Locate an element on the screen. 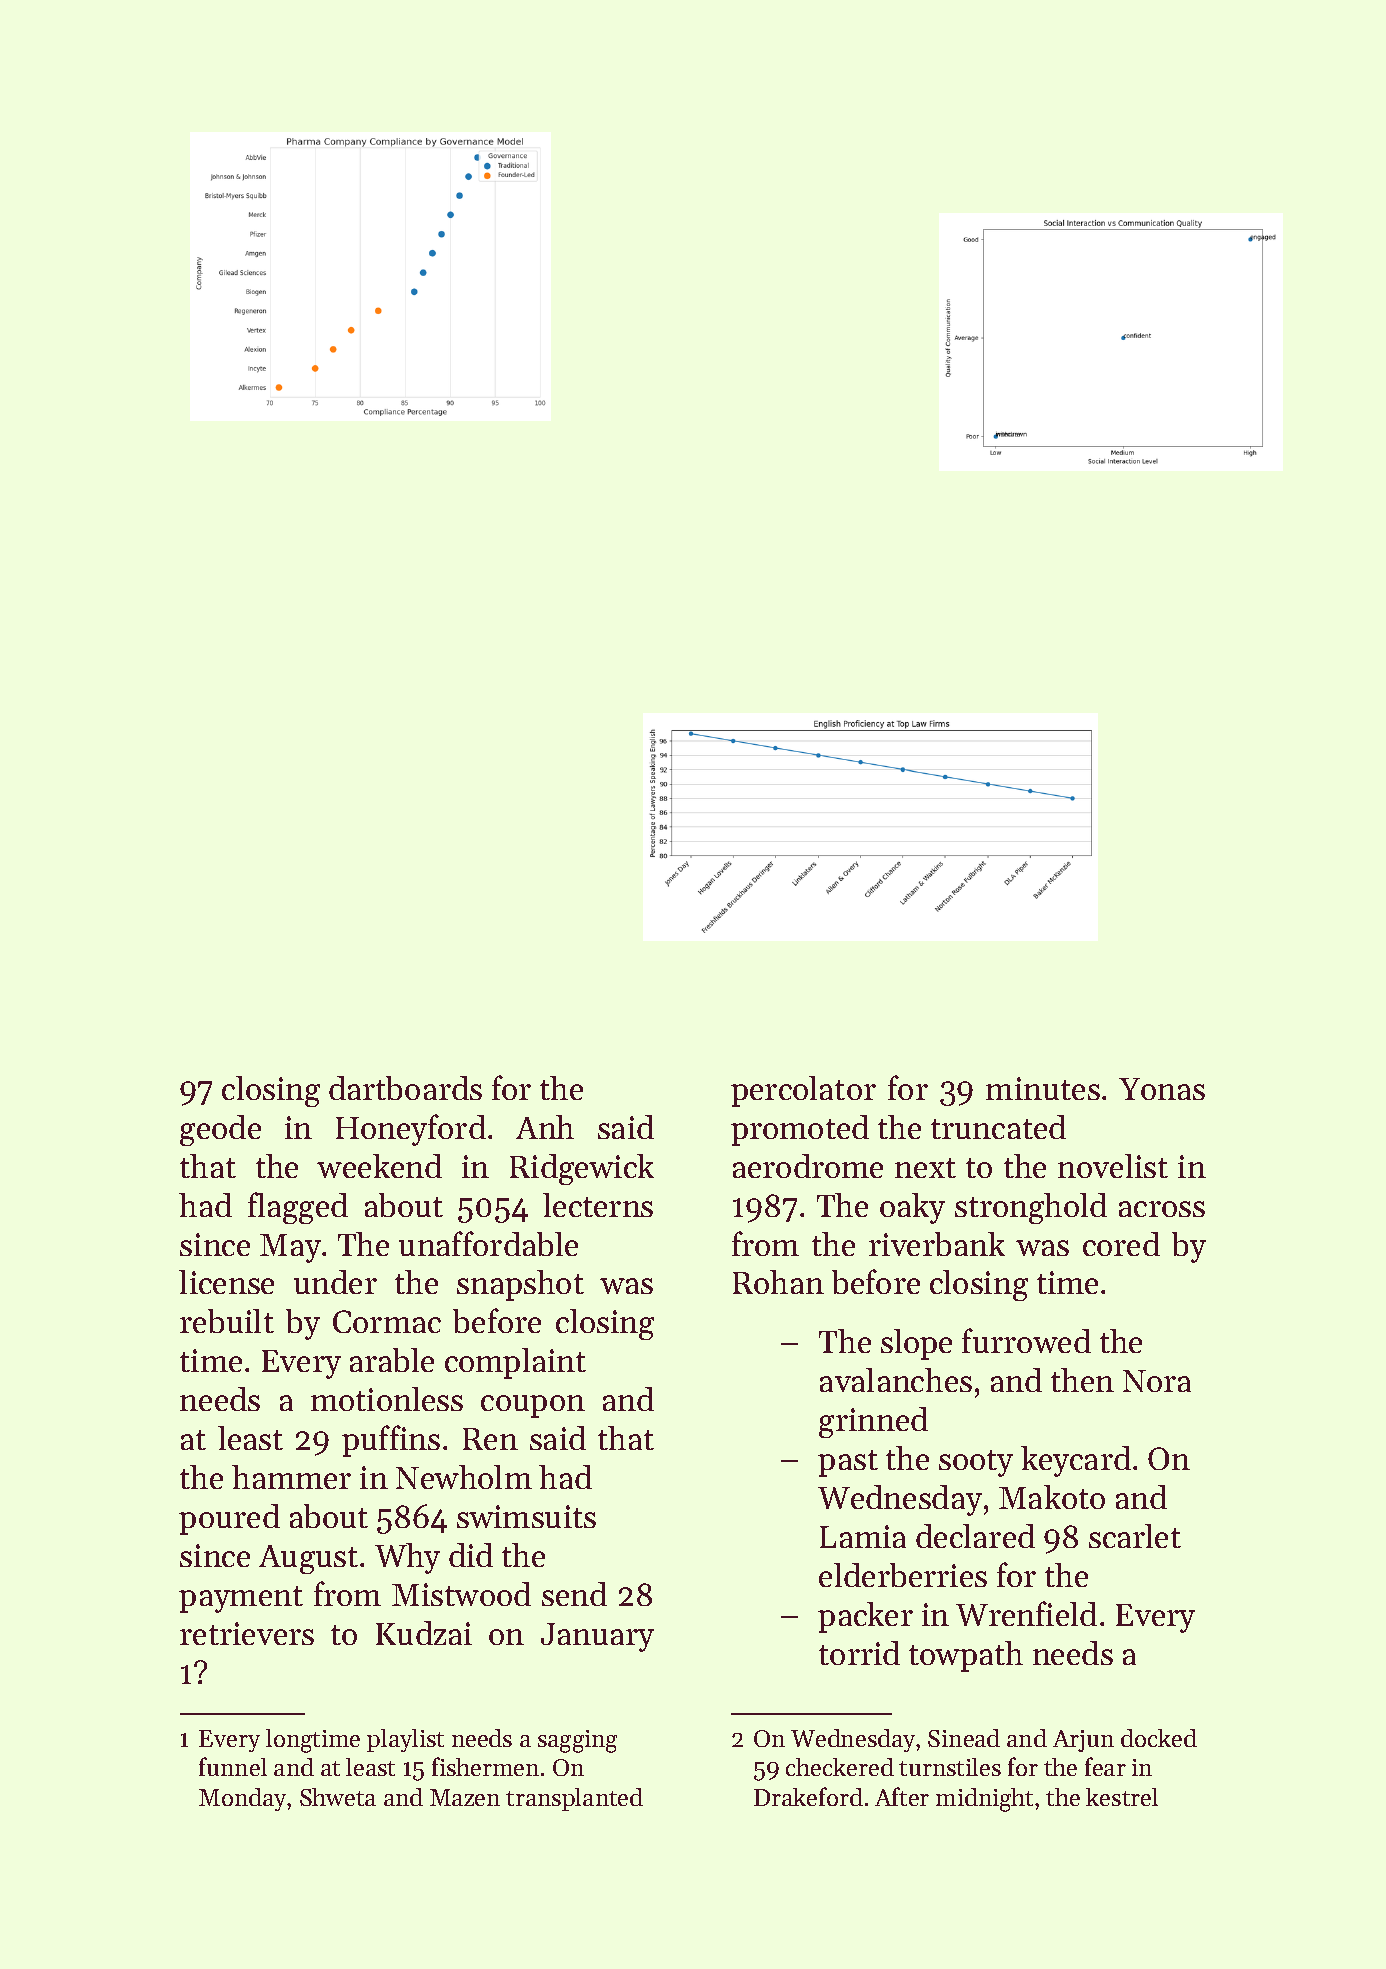  percolator is located at coordinates (803, 1091).
